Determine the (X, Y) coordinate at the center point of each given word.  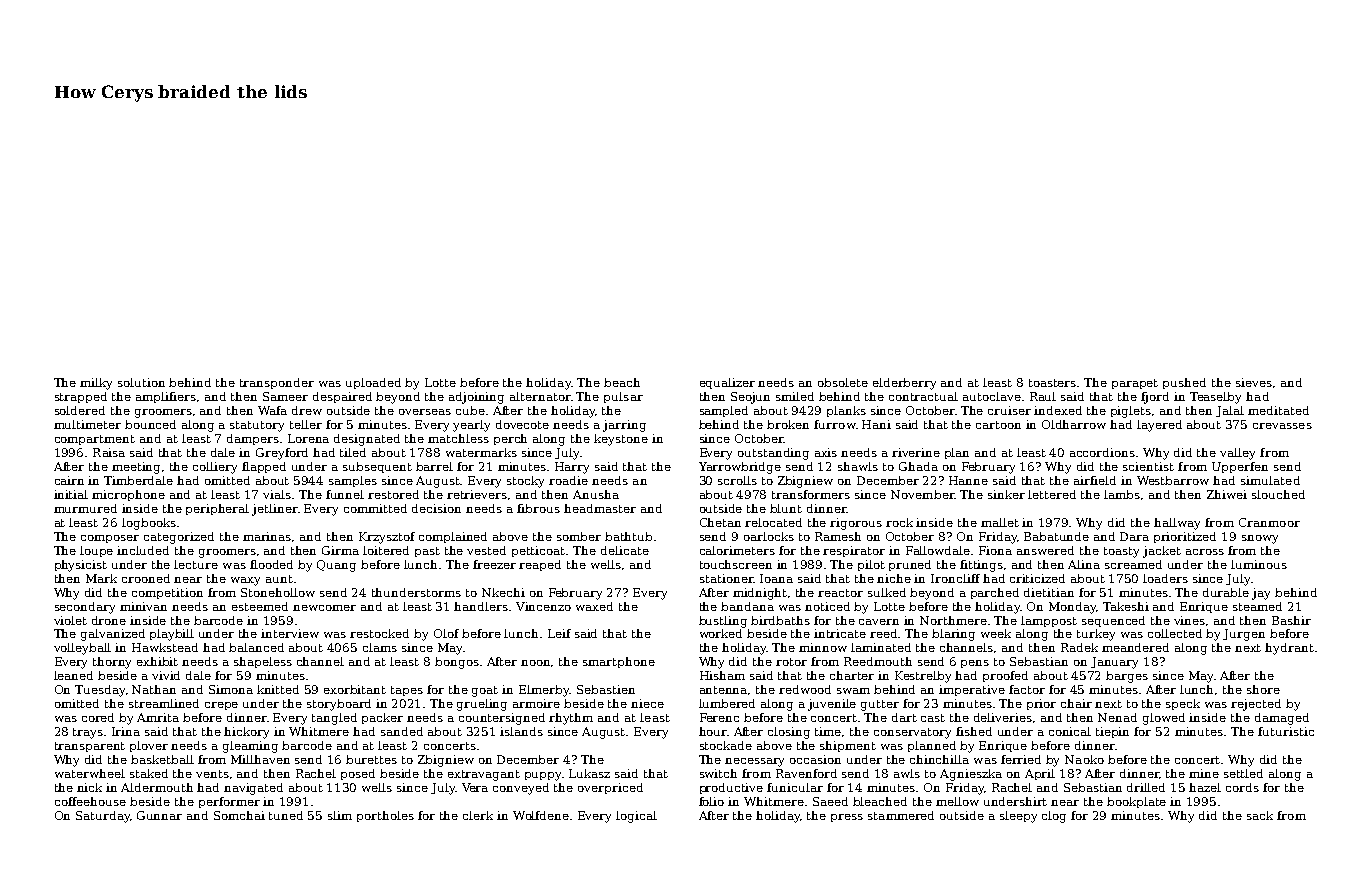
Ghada (918, 466)
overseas (425, 412)
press (847, 818)
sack (1260, 815)
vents (212, 774)
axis (826, 452)
